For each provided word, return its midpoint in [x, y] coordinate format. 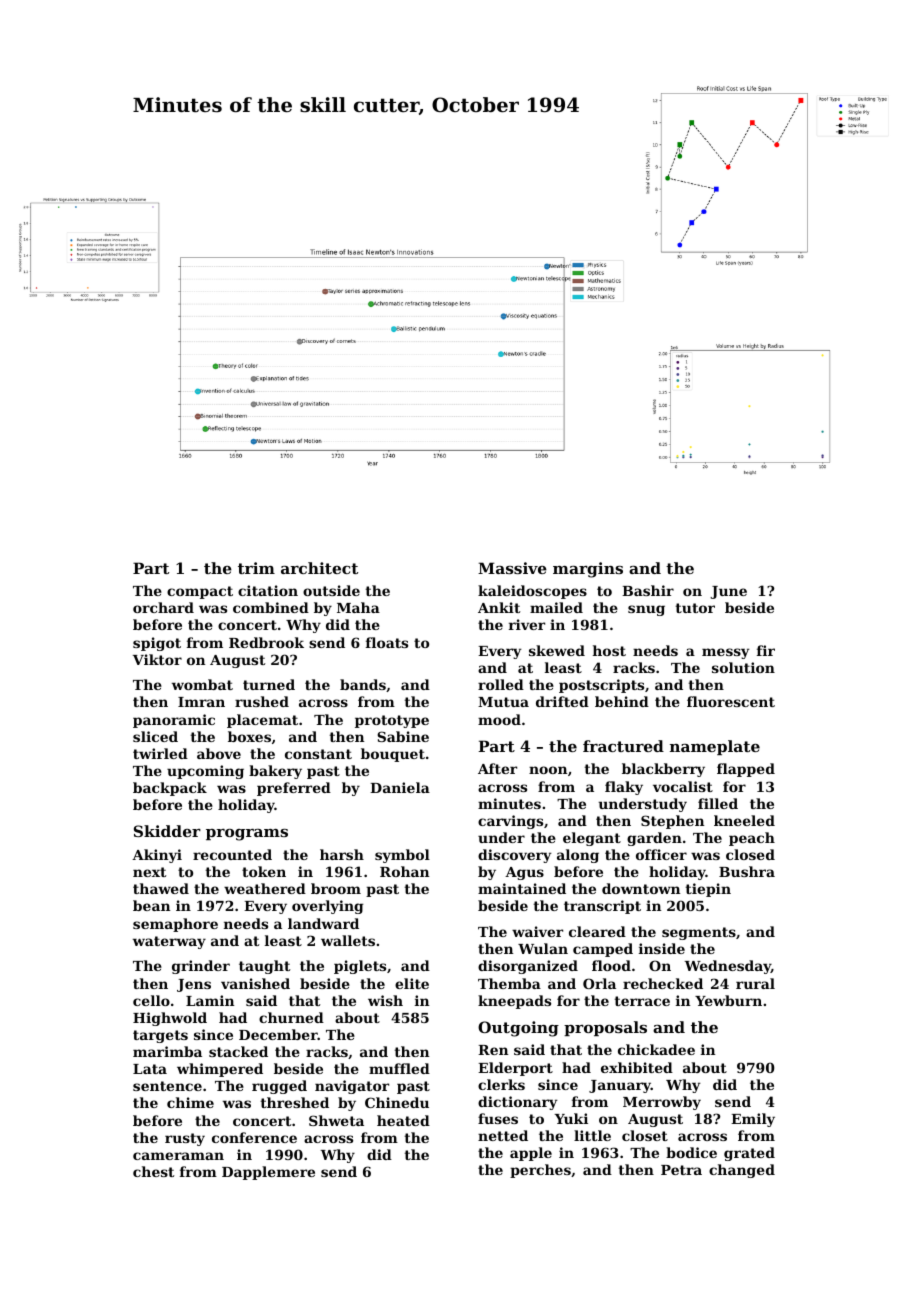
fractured [623, 746]
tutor [695, 608]
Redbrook [266, 642]
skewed [557, 650]
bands [363, 684]
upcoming [205, 772]
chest [153, 1171]
